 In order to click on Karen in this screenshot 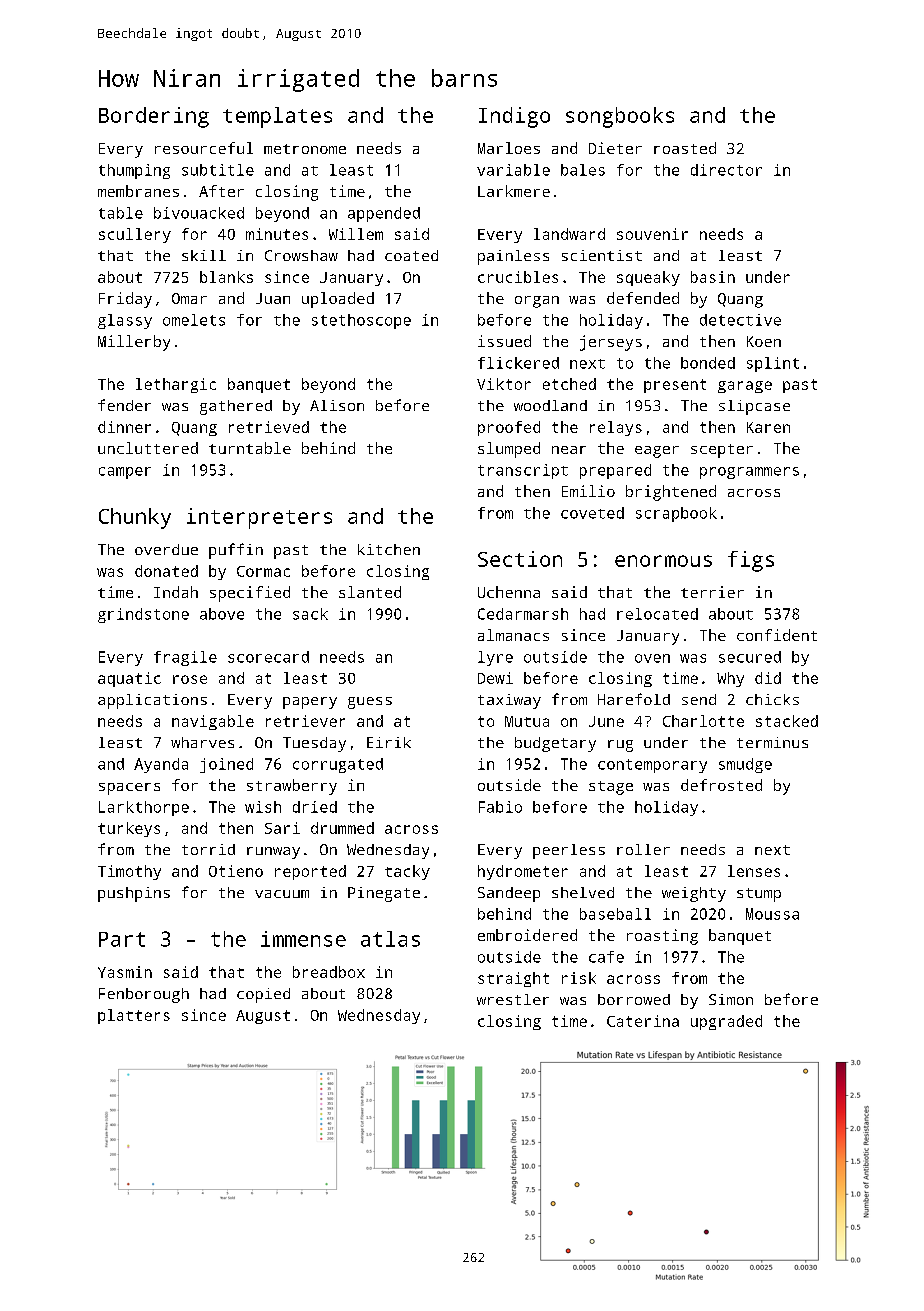, I will do `click(768, 427)`.
